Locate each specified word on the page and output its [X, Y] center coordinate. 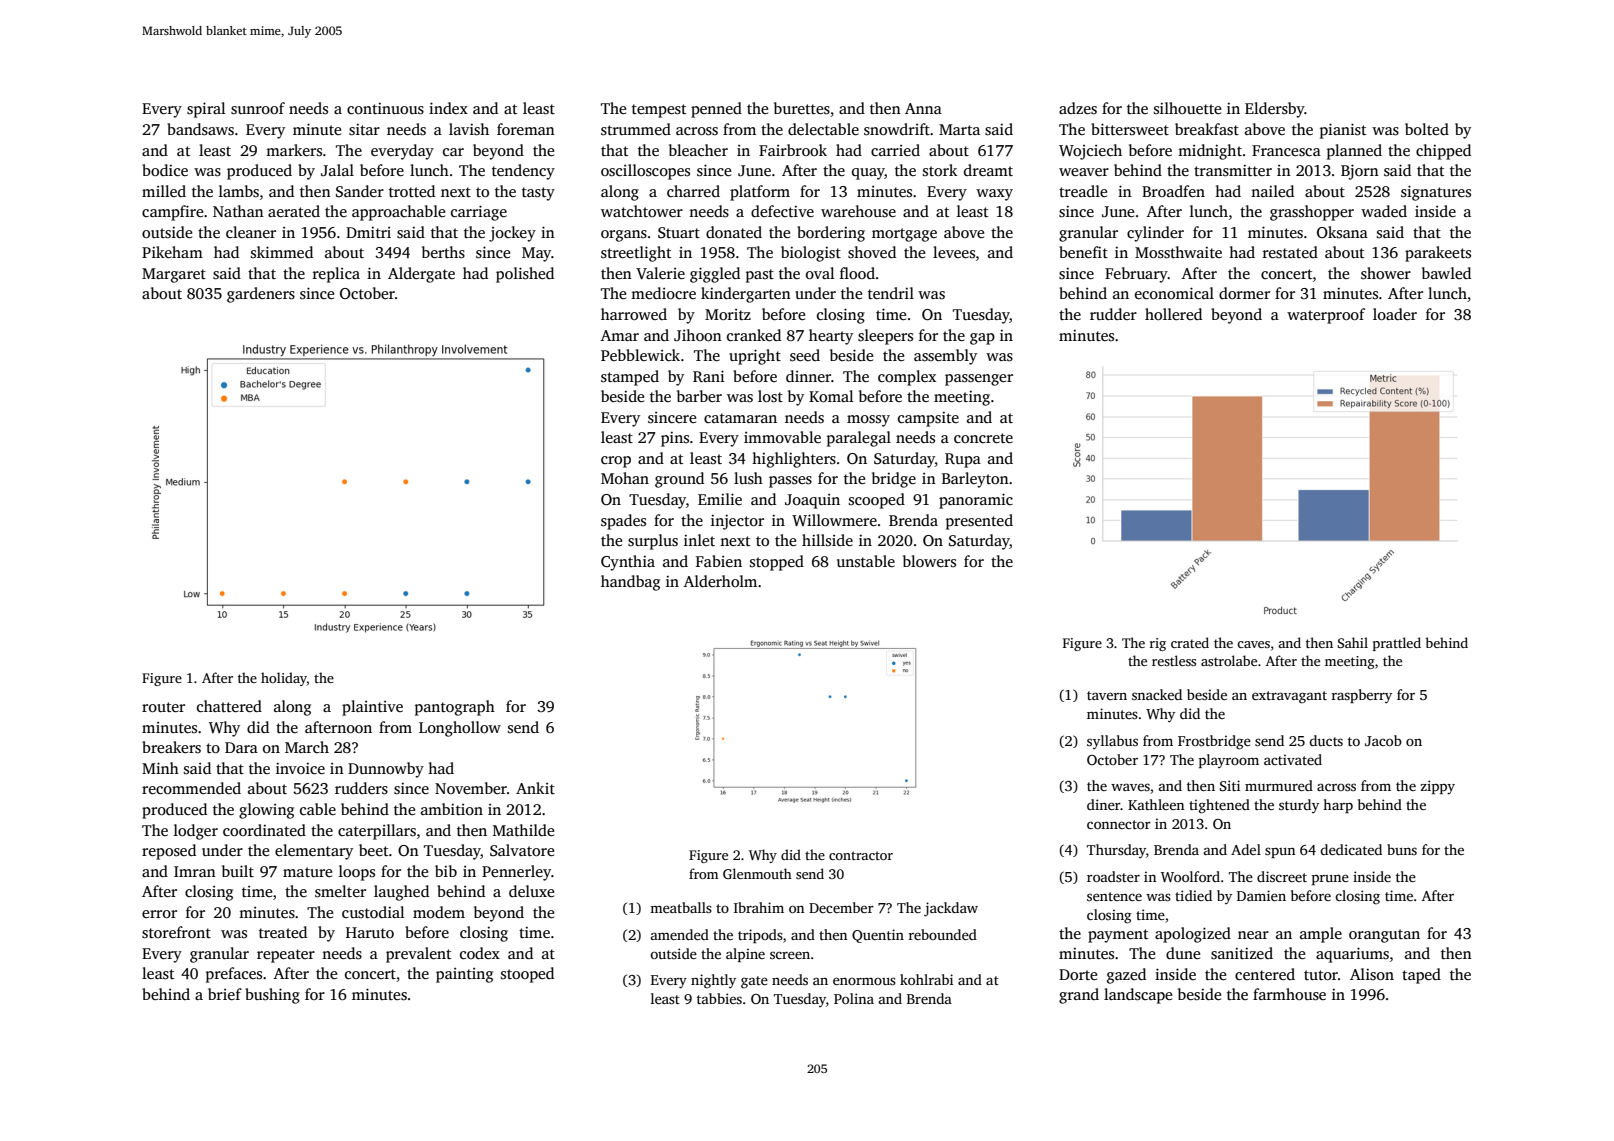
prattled [1397, 644]
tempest [659, 111]
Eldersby [1275, 110]
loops [357, 873]
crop [616, 462]
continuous [385, 109]
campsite [928, 419]
